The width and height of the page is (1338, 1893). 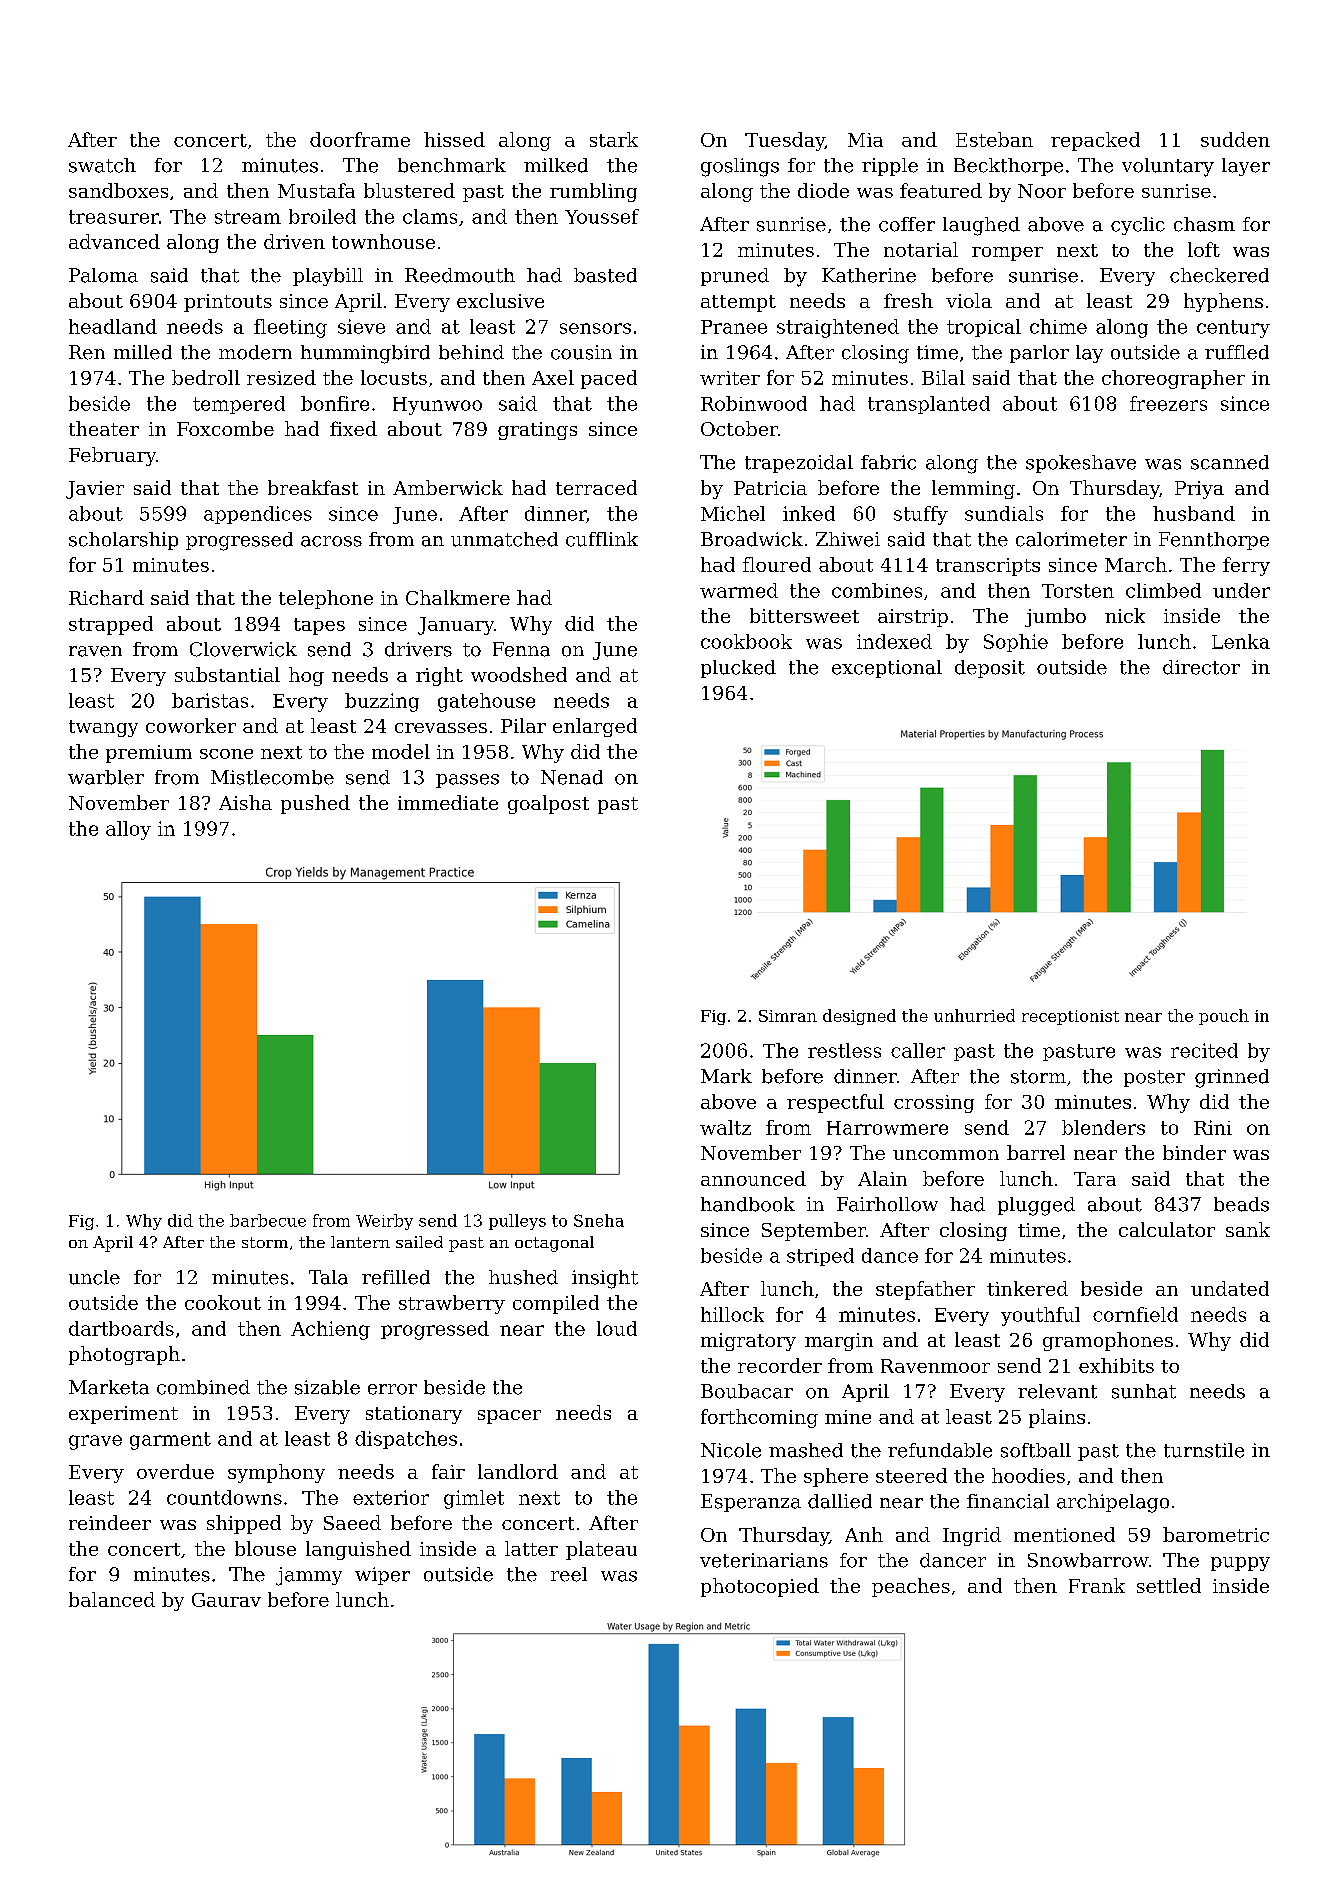 What do you see at coordinates (360, 139) in the page?
I see `doorframe` at bounding box center [360, 139].
